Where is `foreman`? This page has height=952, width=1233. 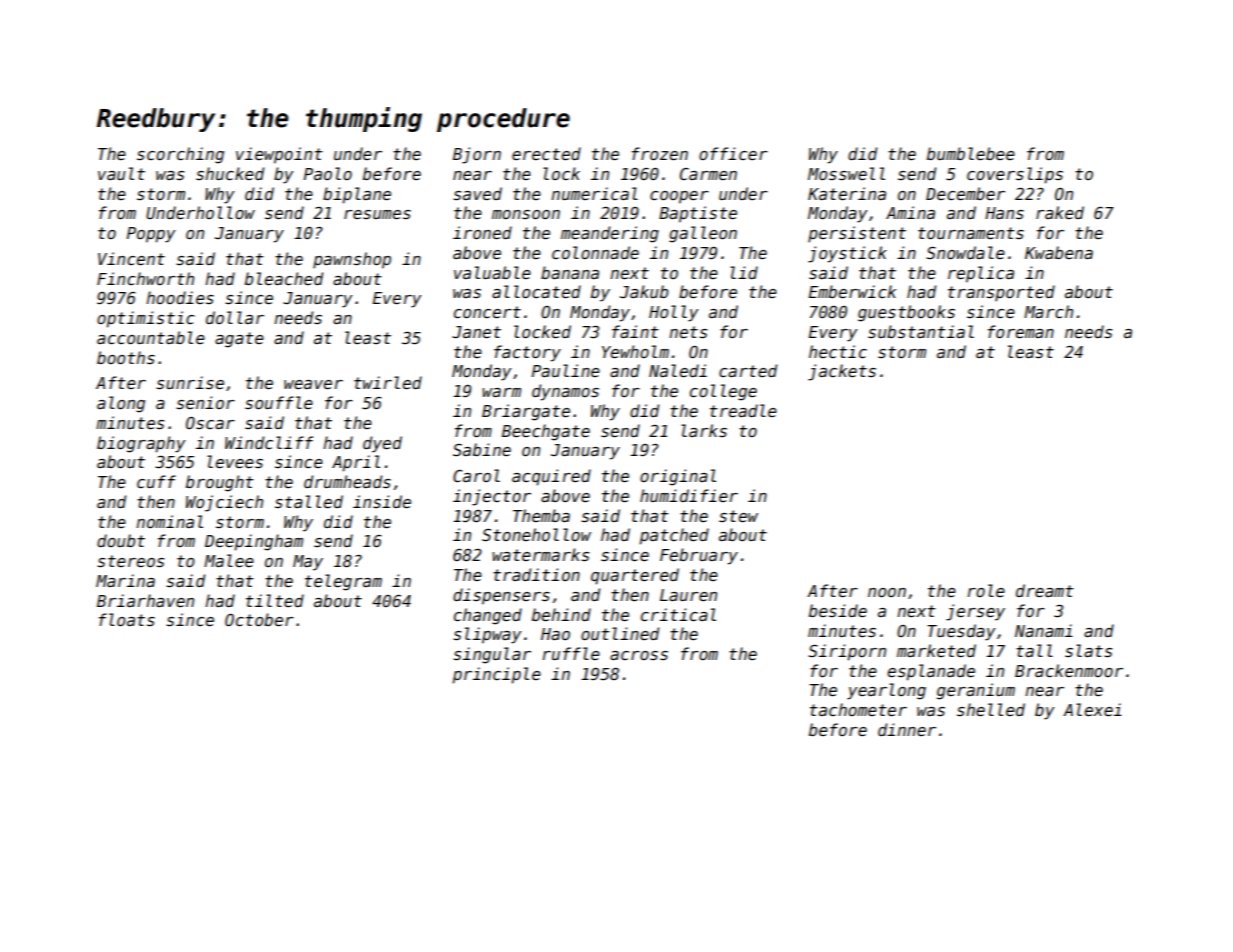 foreman is located at coordinates (1021, 331).
